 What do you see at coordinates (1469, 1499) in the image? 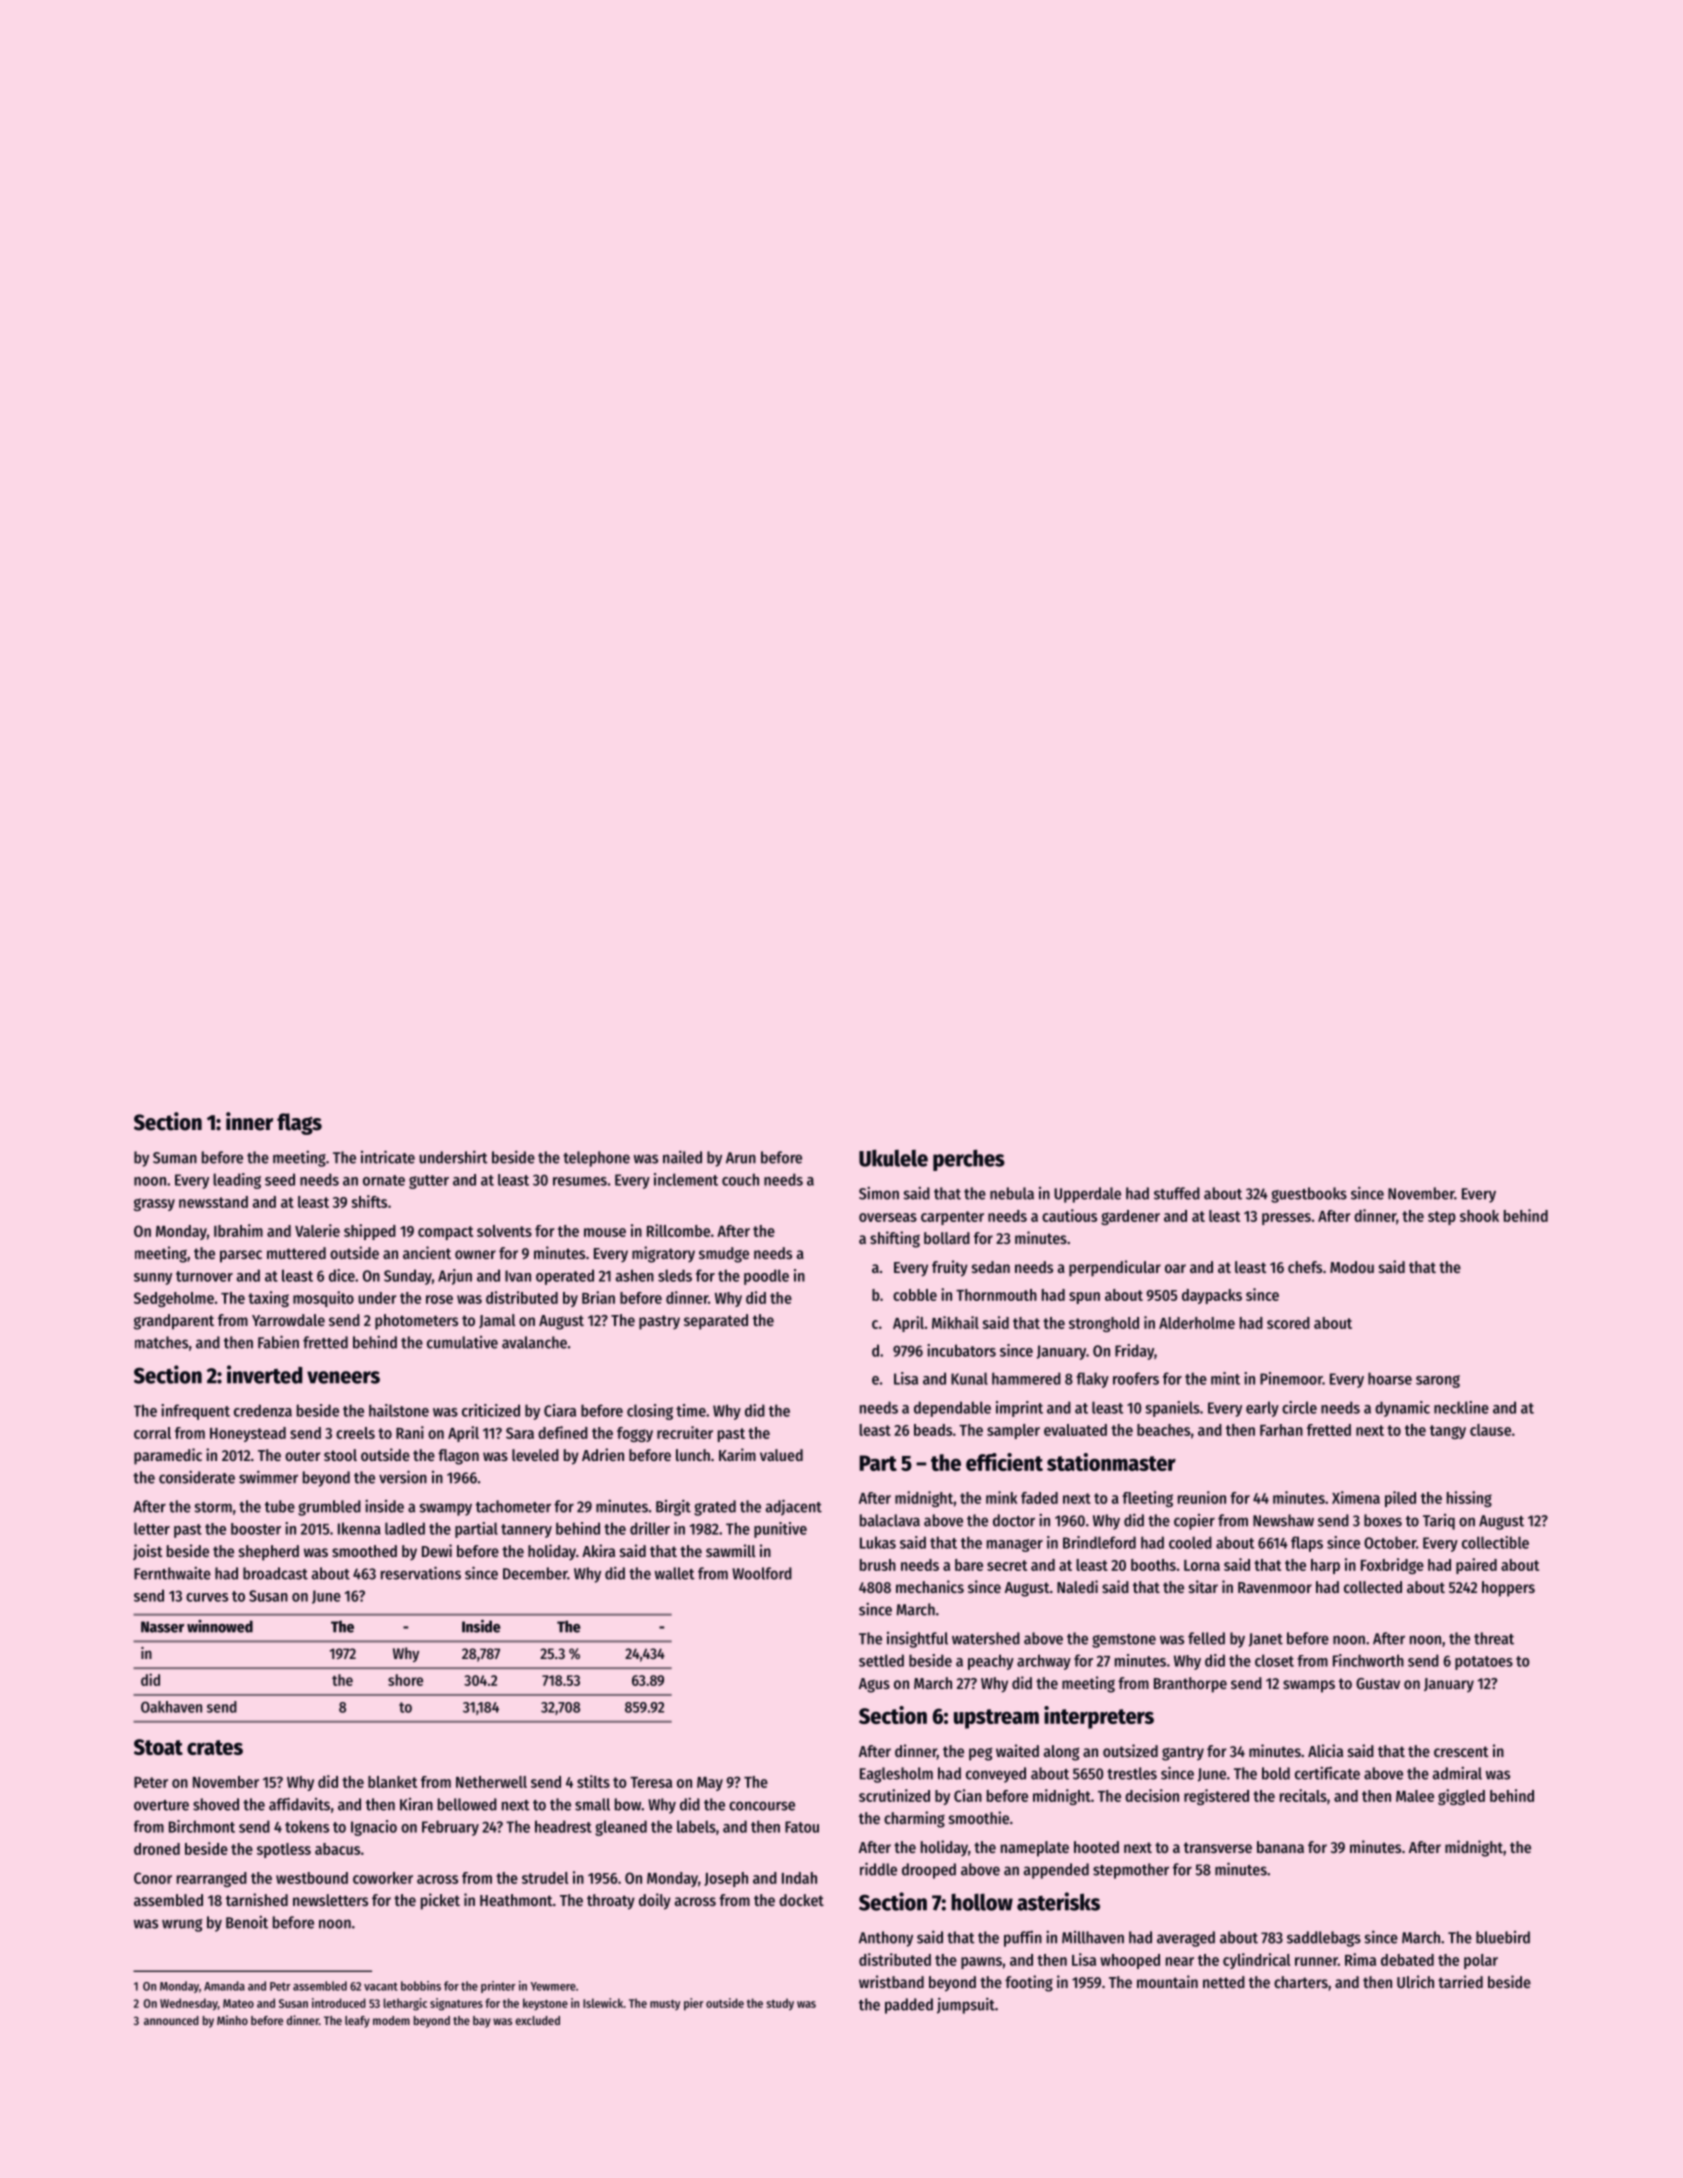
I see `hissing` at bounding box center [1469, 1499].
